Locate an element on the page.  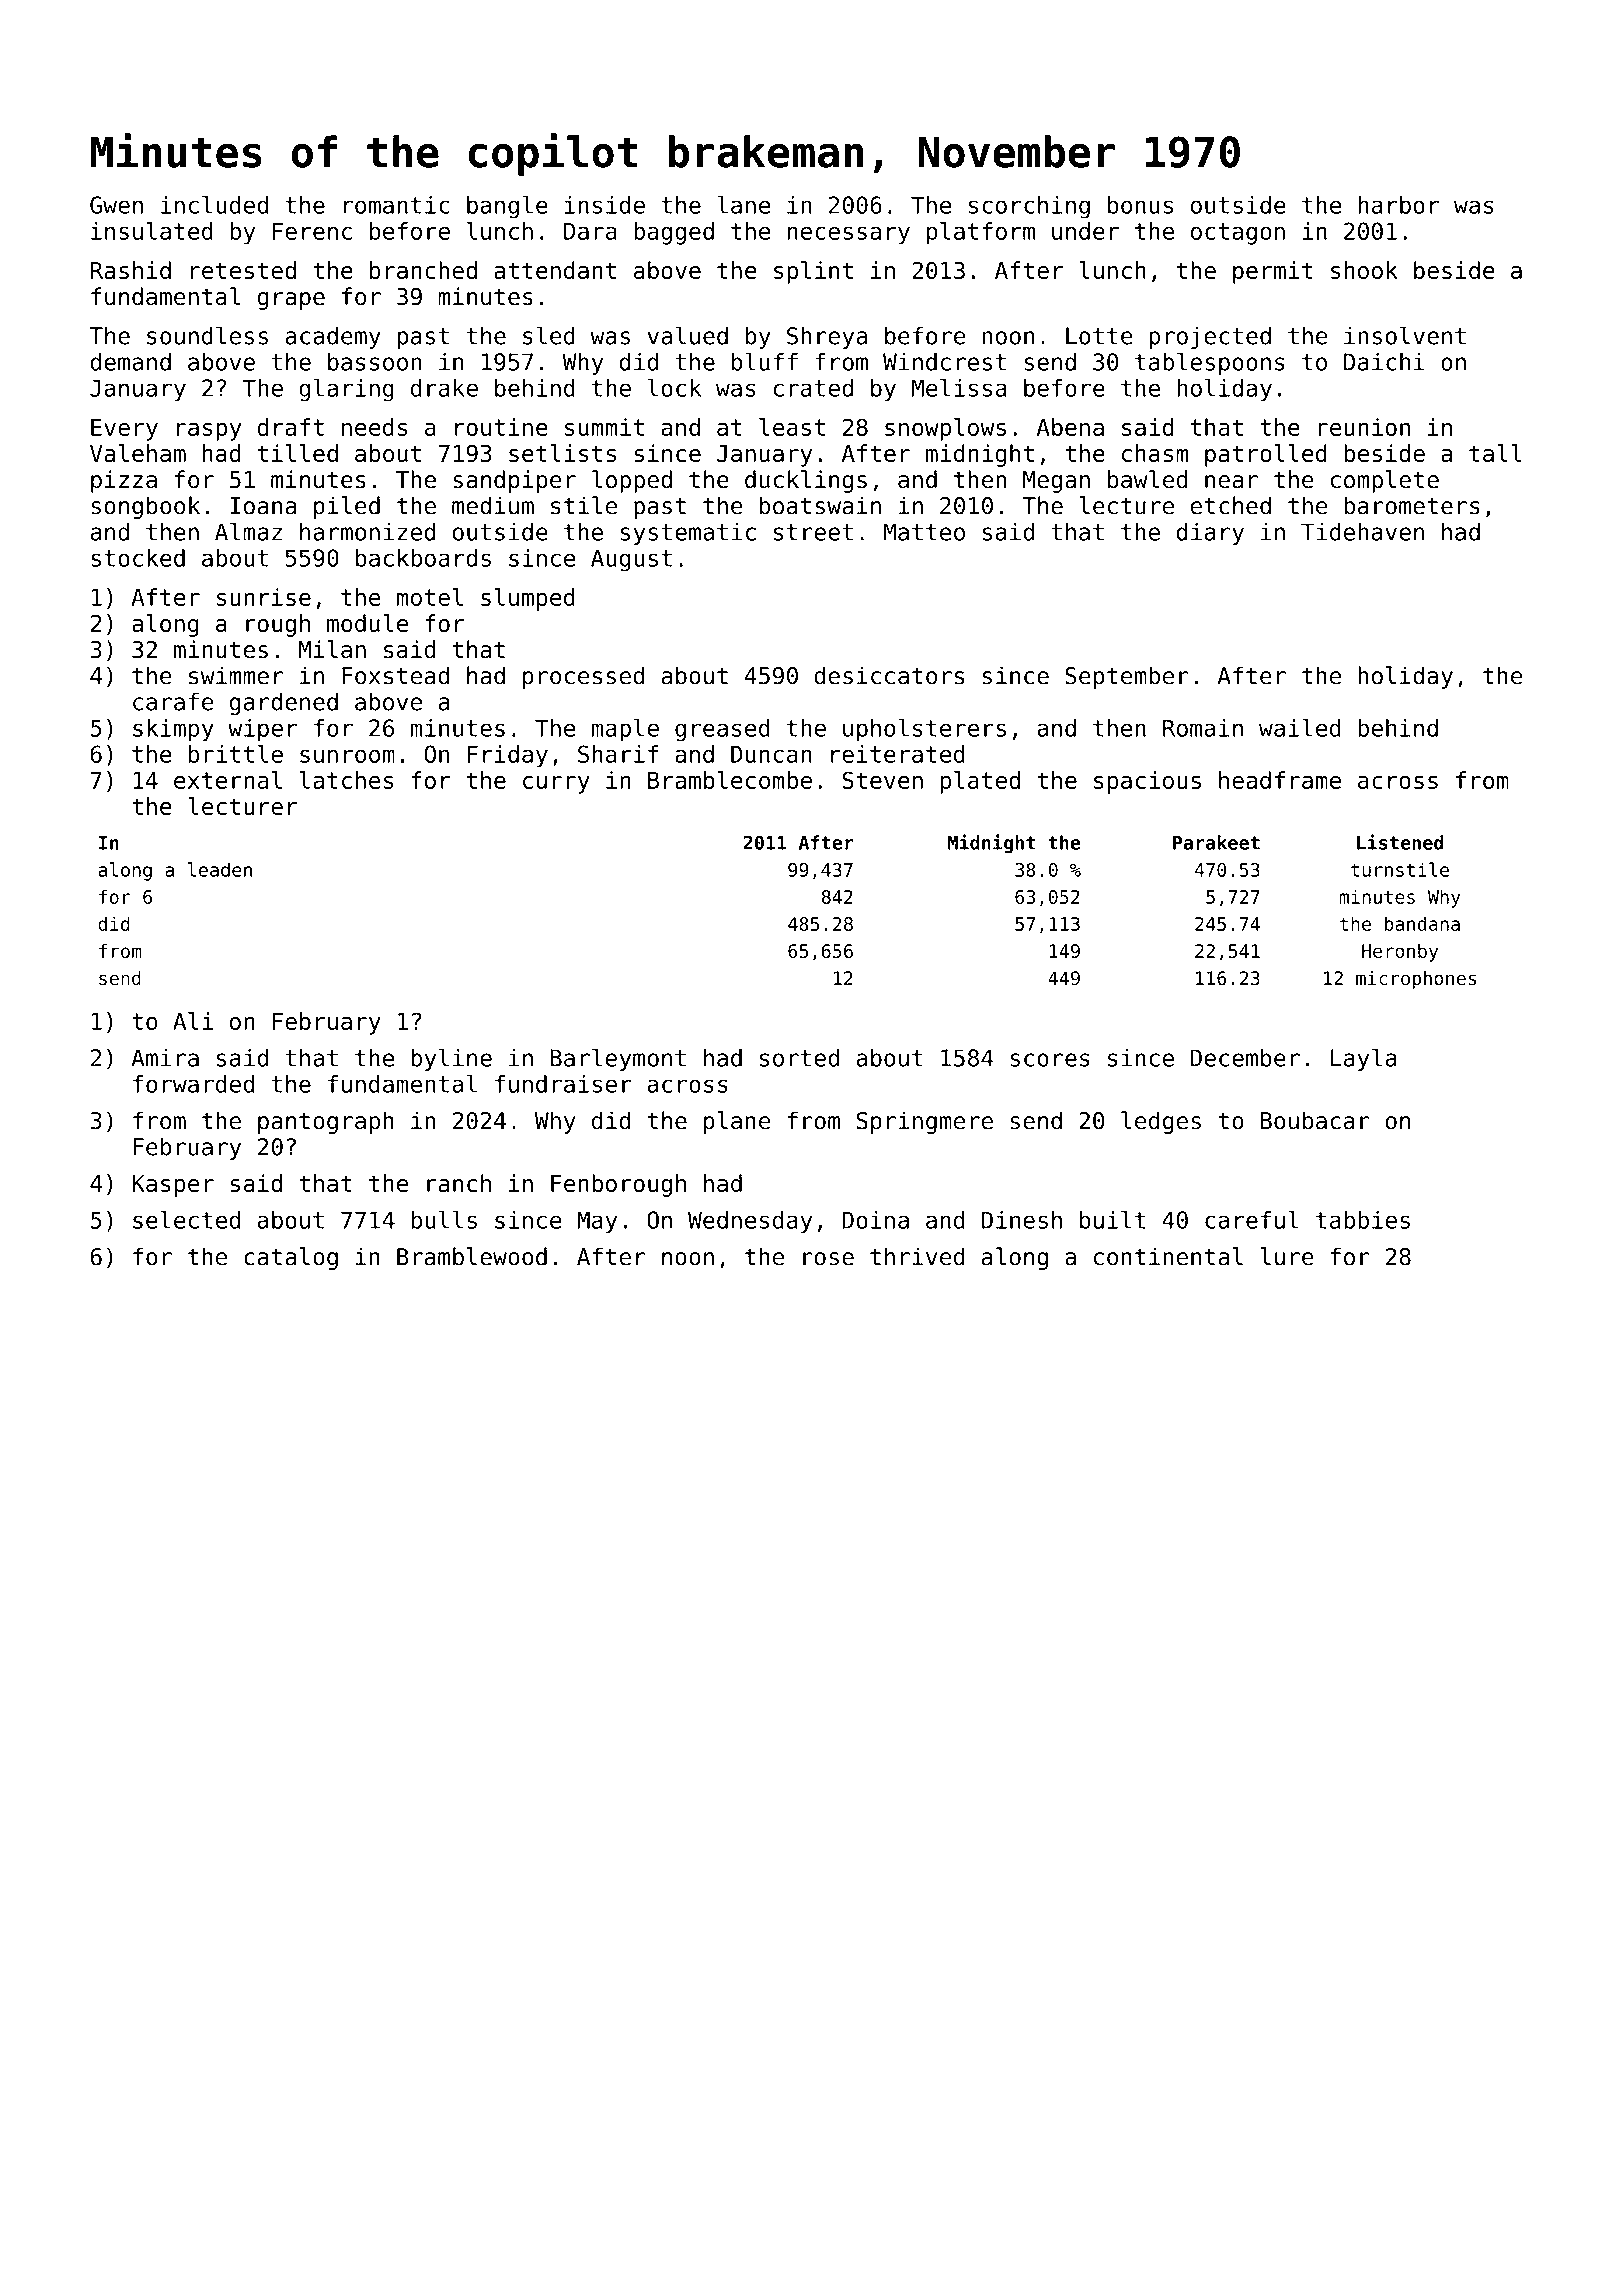
Amira is located at coordinates (165, 1058).
